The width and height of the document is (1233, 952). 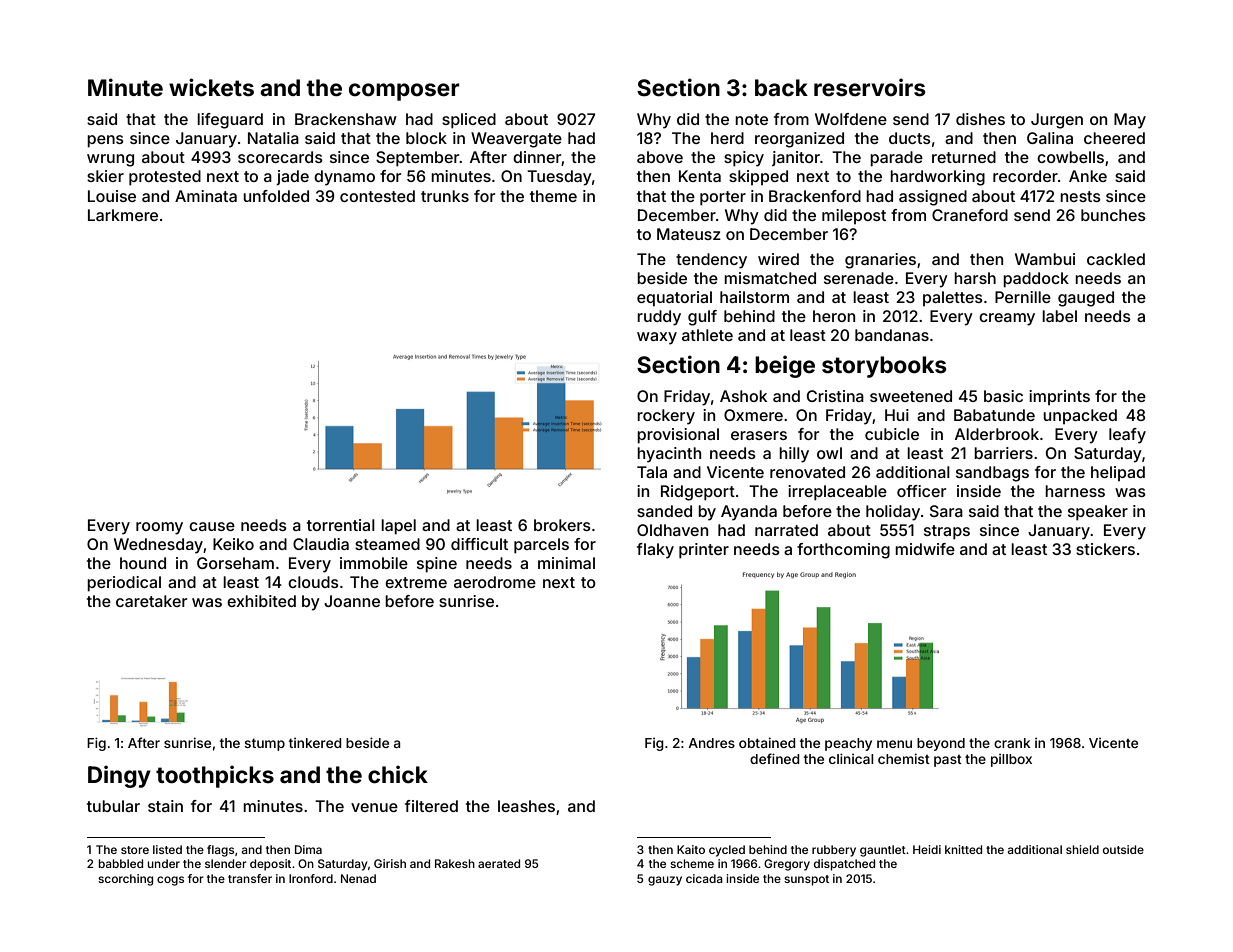 What do you see at coordinates (212, 526) in the document?
I see `cause` at bounding box center [212, 526].
